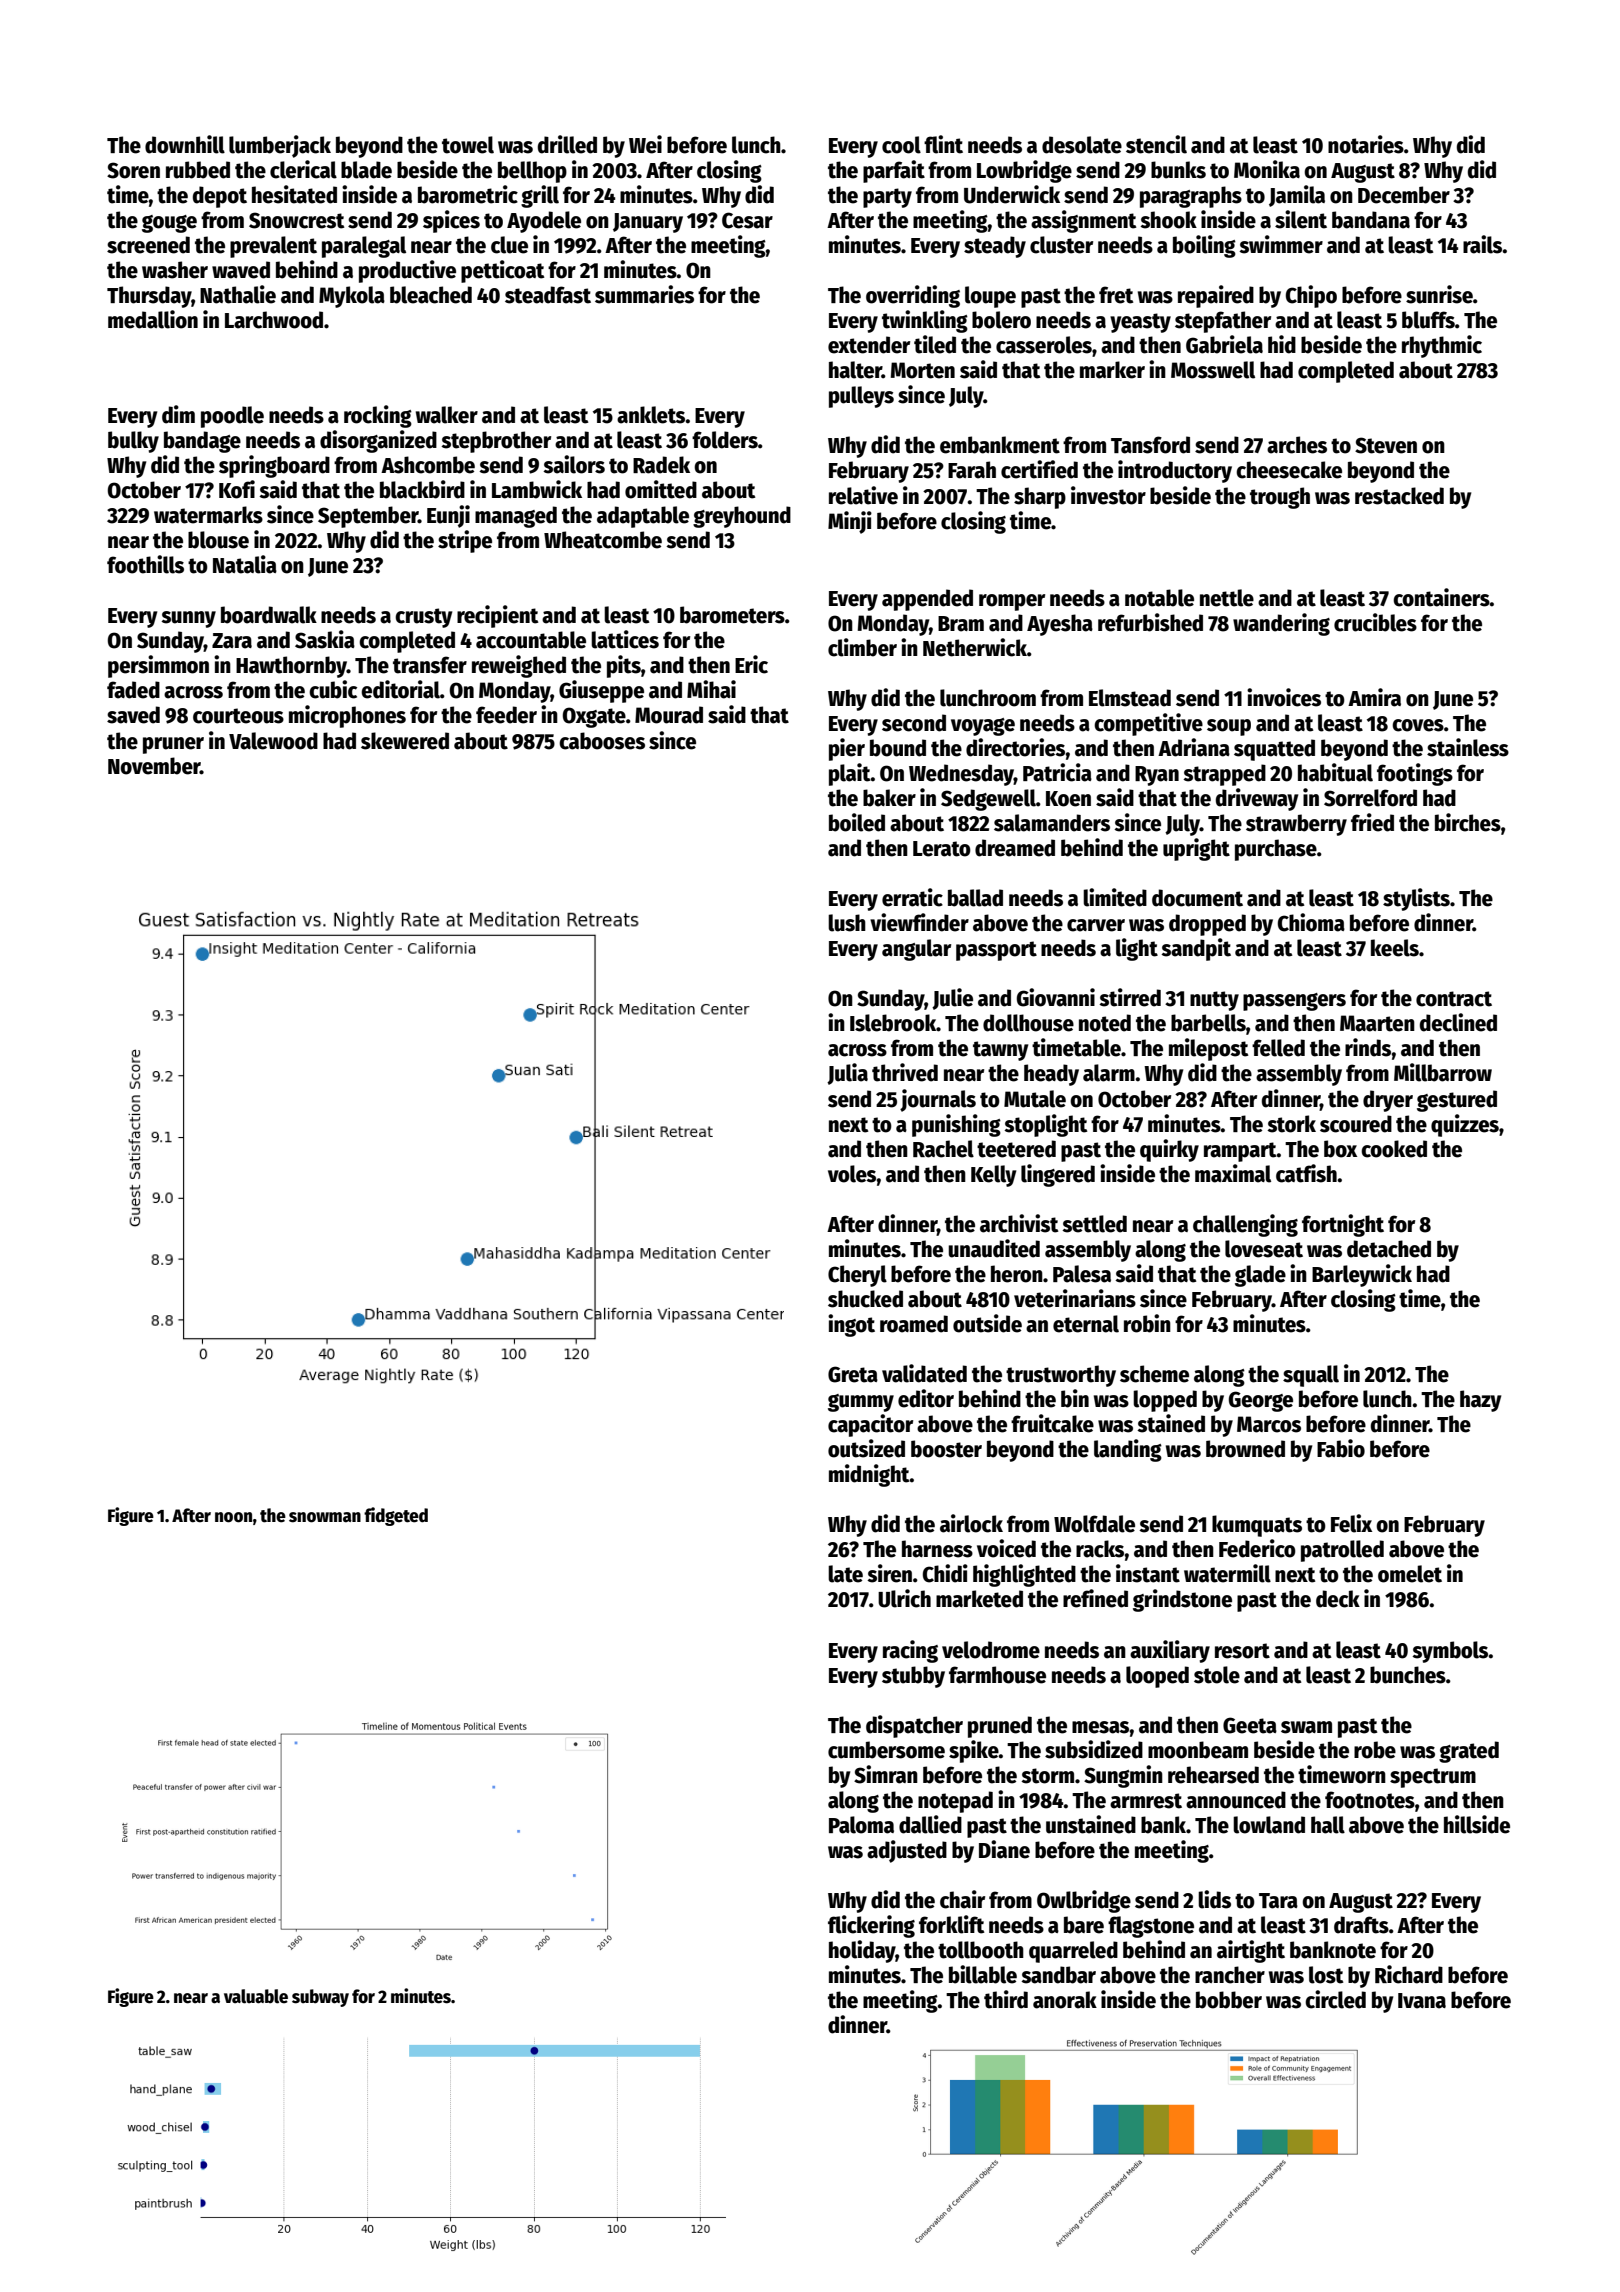 Image resolution: width=1620 pixels, height=2292 pixels. What do you see at coordinates (1386, 445) in the screenshot?
I see `Steven` at bounding box center [1386, 445].
